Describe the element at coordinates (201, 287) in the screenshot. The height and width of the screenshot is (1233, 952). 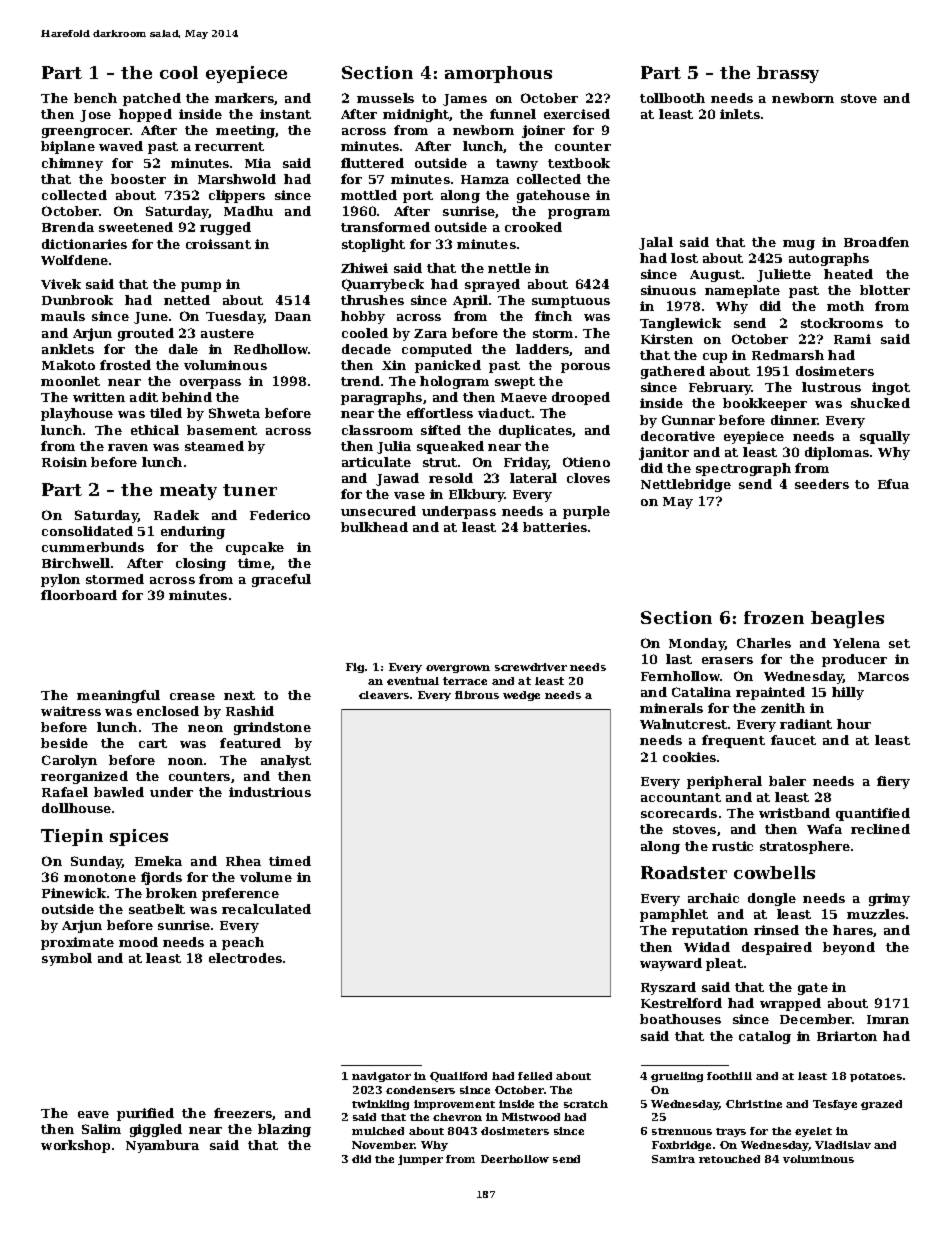
I see `pump` at that location.
